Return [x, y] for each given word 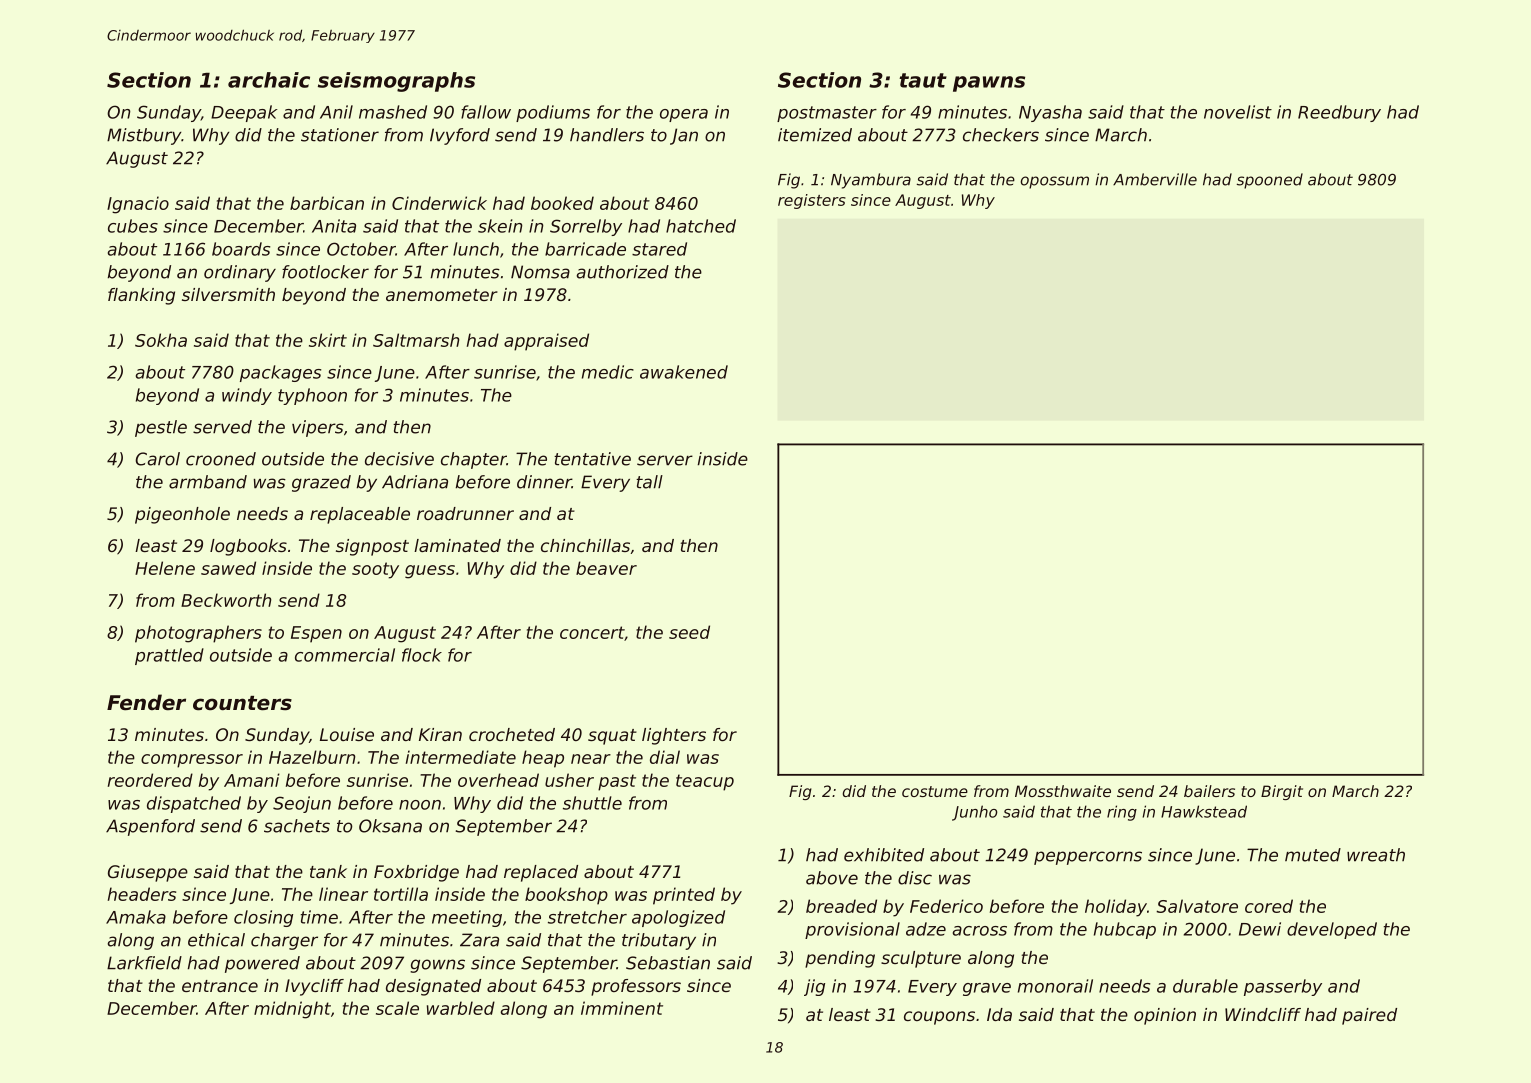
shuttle [592, 803]
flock [422, 655]
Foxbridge [416, 873]
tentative [592, 459]
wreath [1376, 855]
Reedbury [1339, 113]
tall [649, 482]
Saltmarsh [416, 340]
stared [659, 249]
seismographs [396, 82]
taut [923, 80]
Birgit [1282, 792]
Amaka [136, 917]
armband [208, 482]
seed [689, 632]
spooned [1270, 181]
